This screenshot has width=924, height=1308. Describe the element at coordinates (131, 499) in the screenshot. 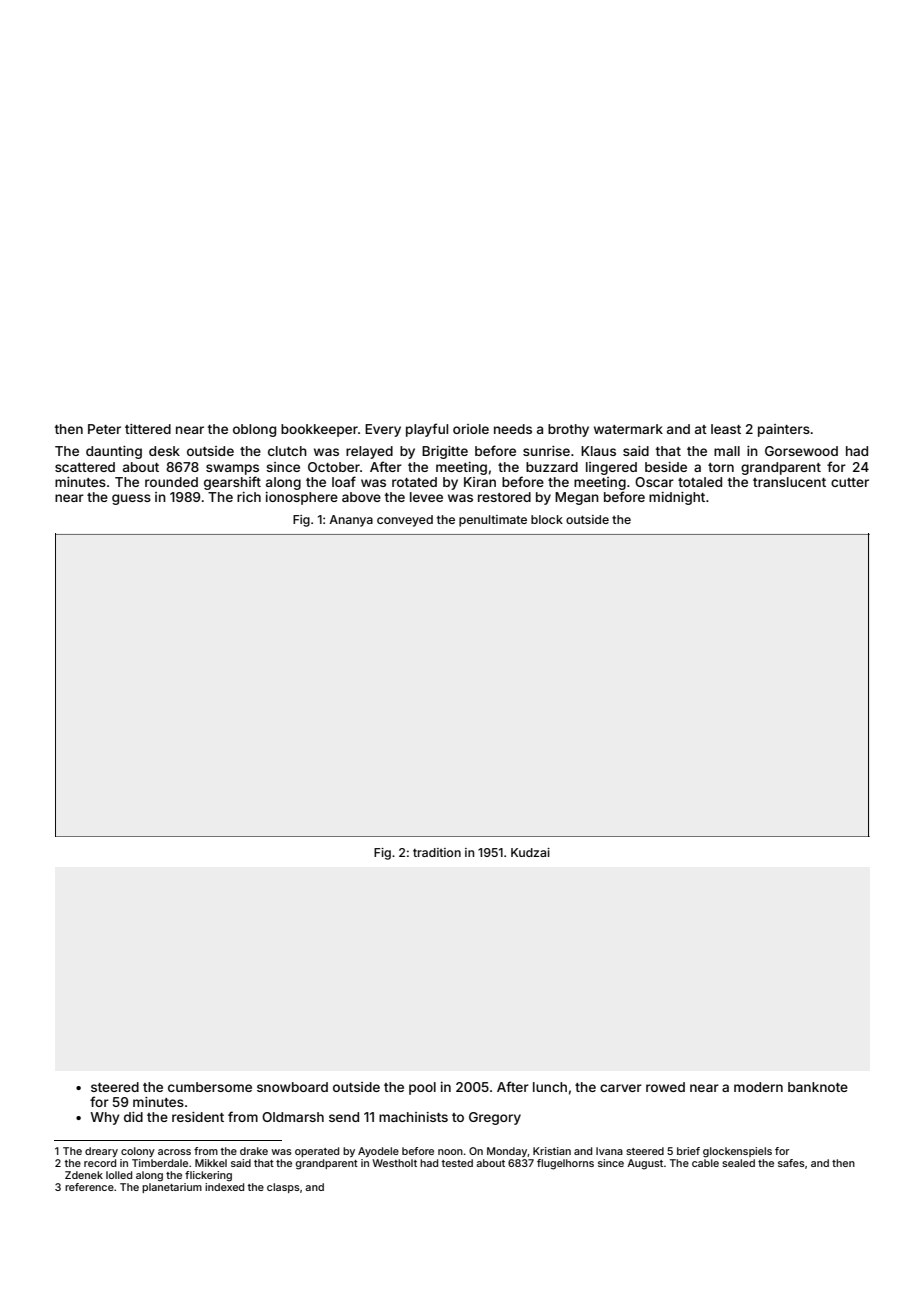

I see `guess` at that location.
